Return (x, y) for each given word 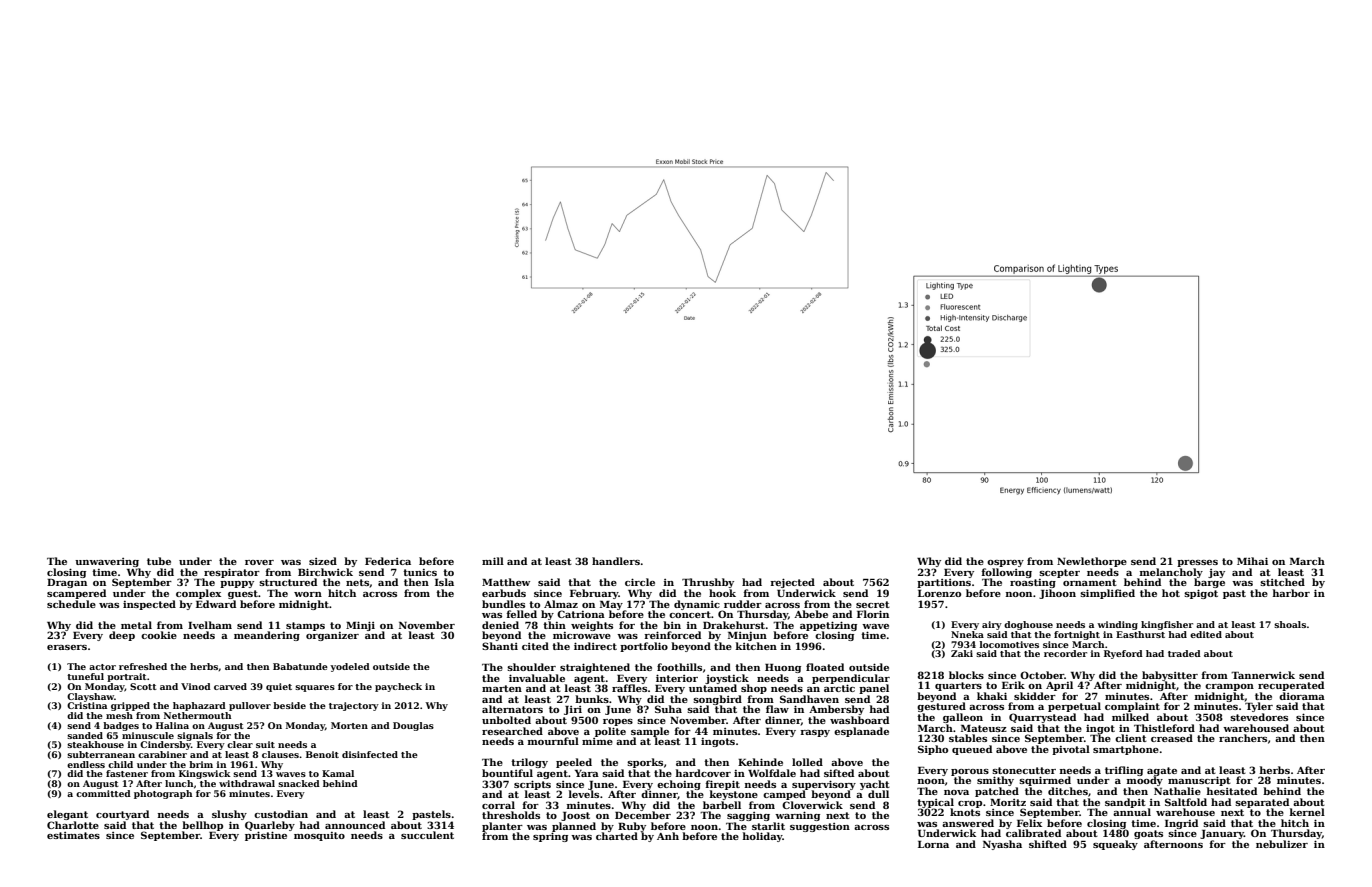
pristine (266, 836)
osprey (1005, 563)
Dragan (67, 583)
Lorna (933, 844)
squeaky (1115, 845)
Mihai (1252, 561)
